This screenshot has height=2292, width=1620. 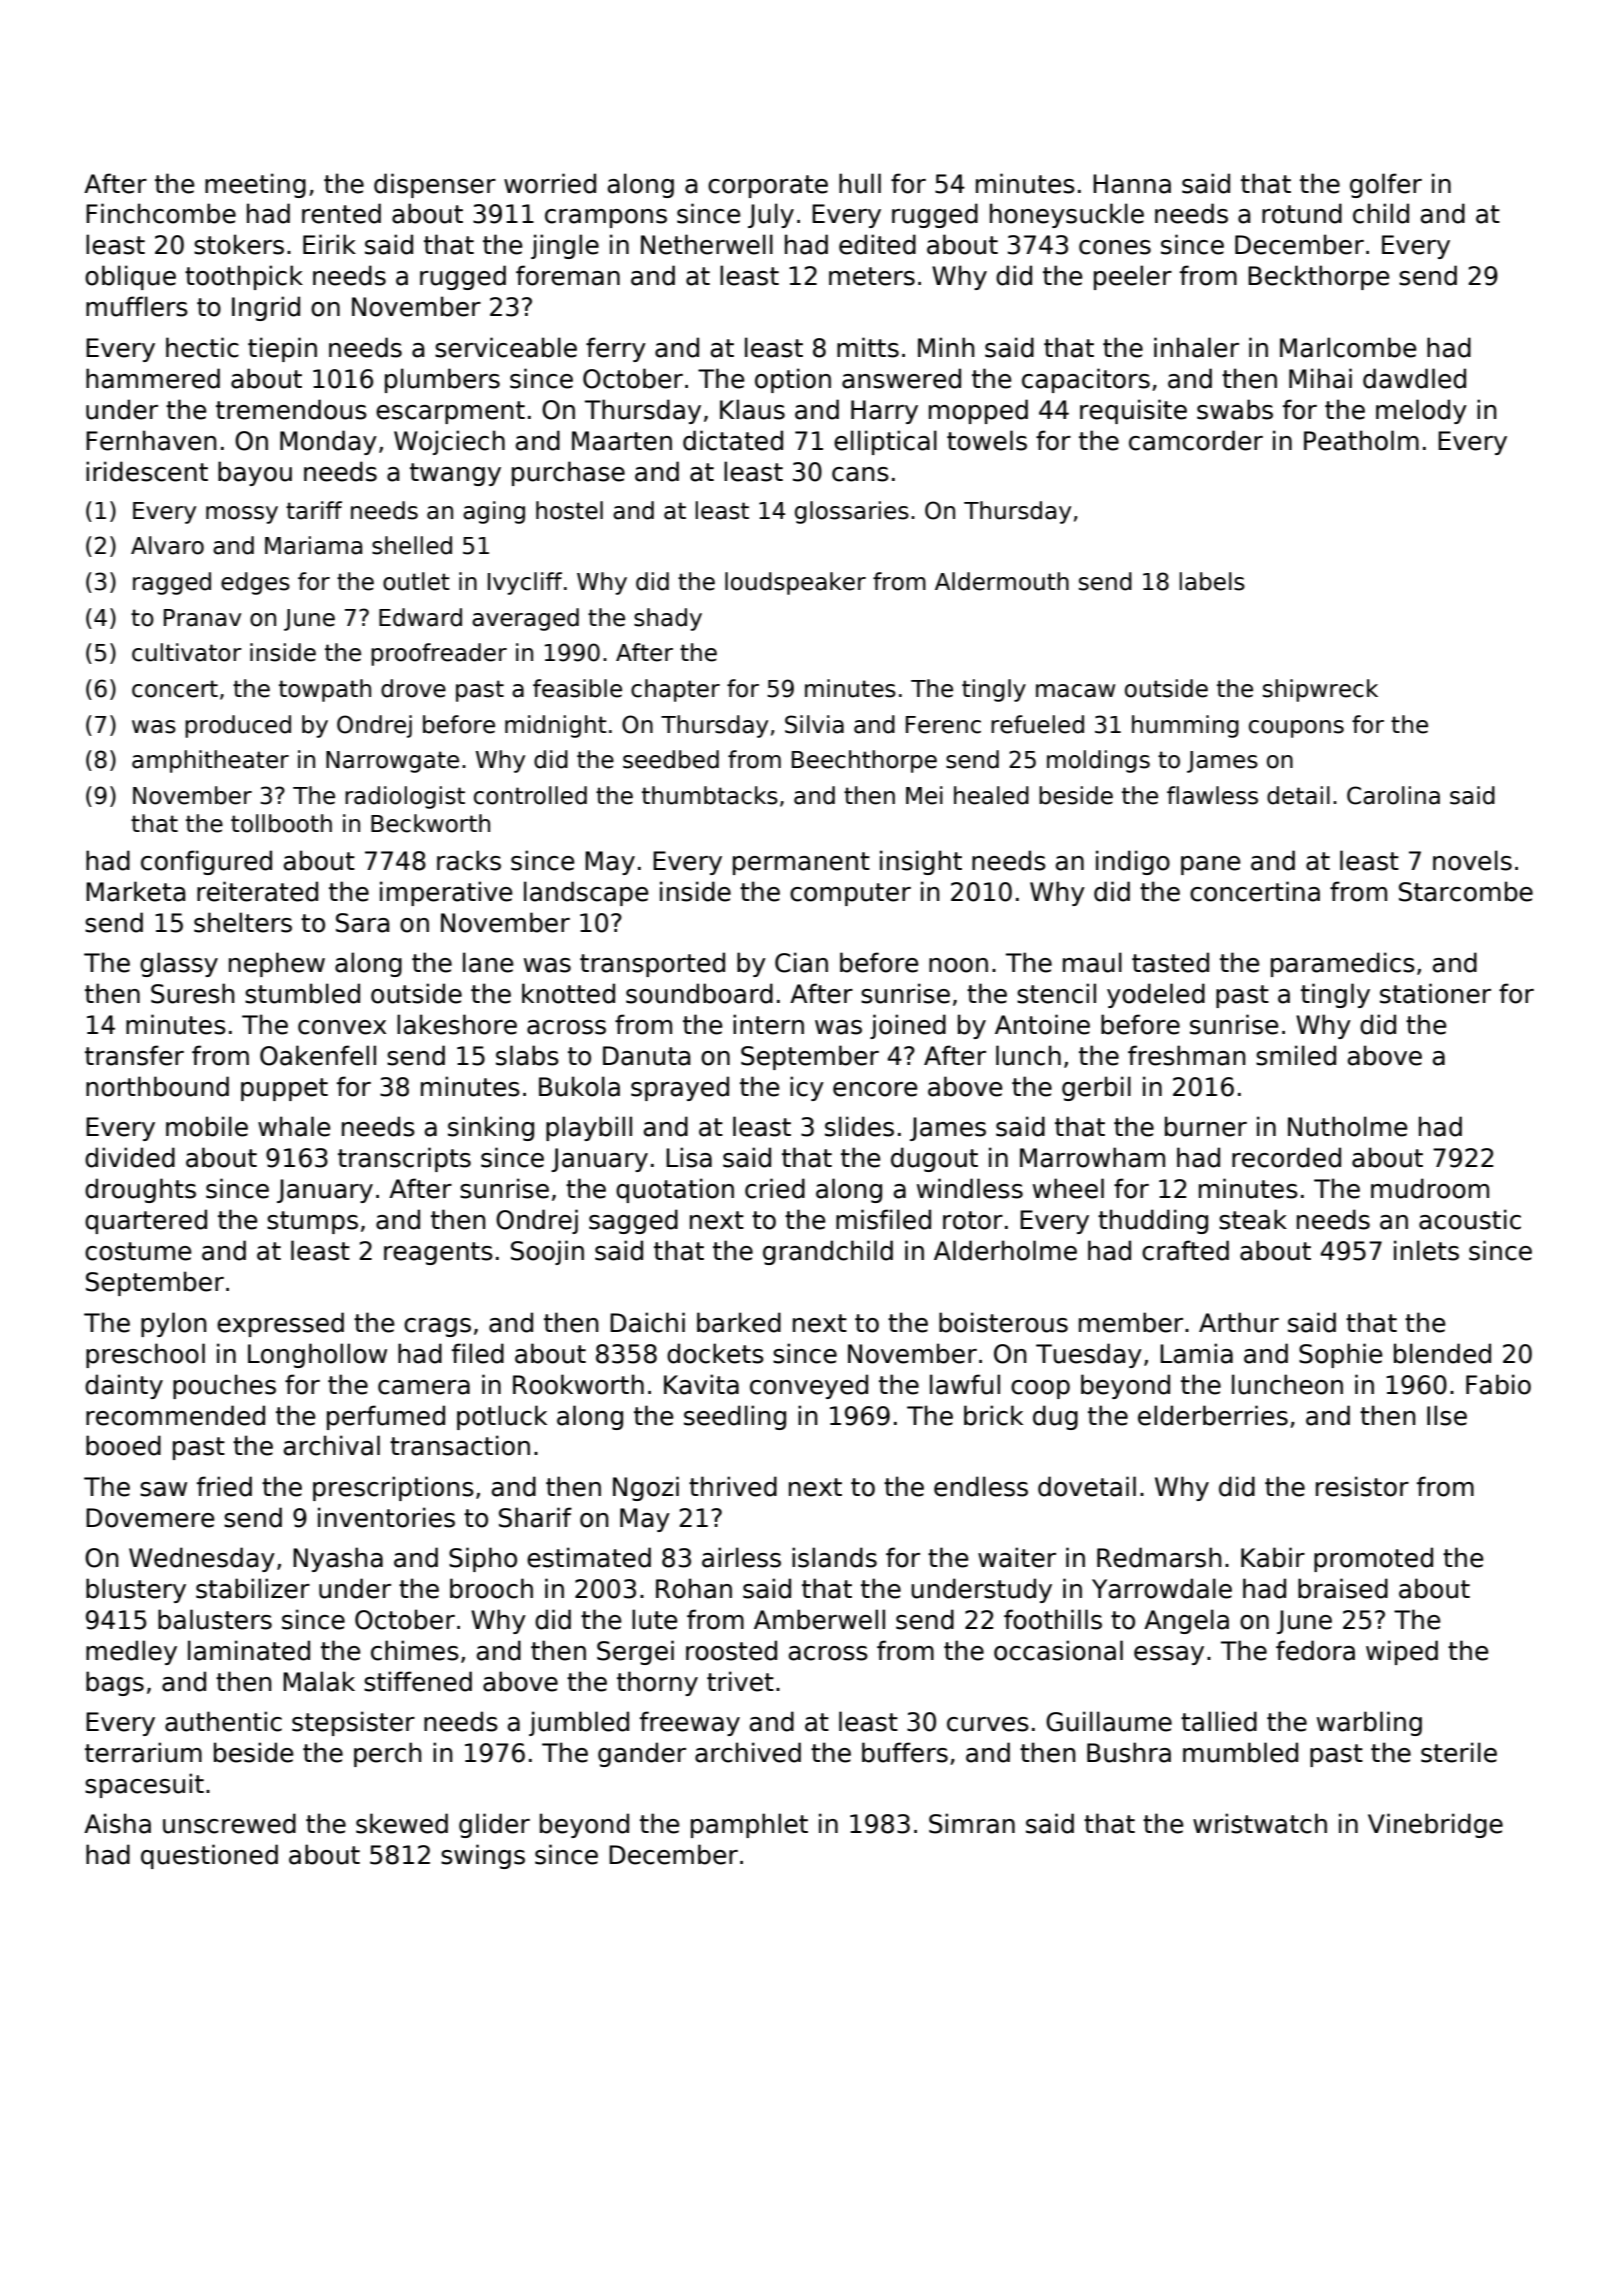 I want to click on saw, so click(x=163, y=1489).
